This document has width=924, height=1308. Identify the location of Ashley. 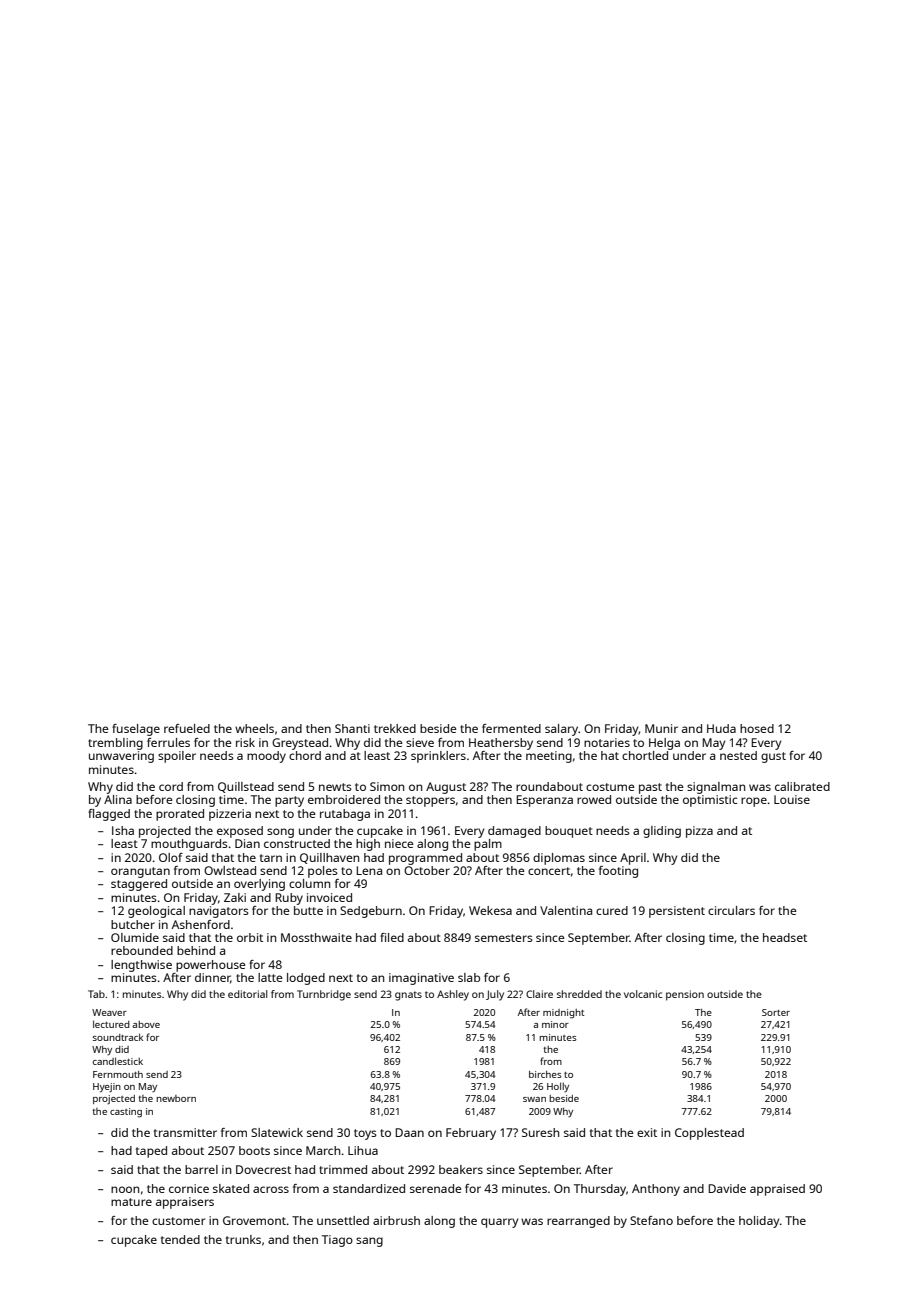
(453, 995).
